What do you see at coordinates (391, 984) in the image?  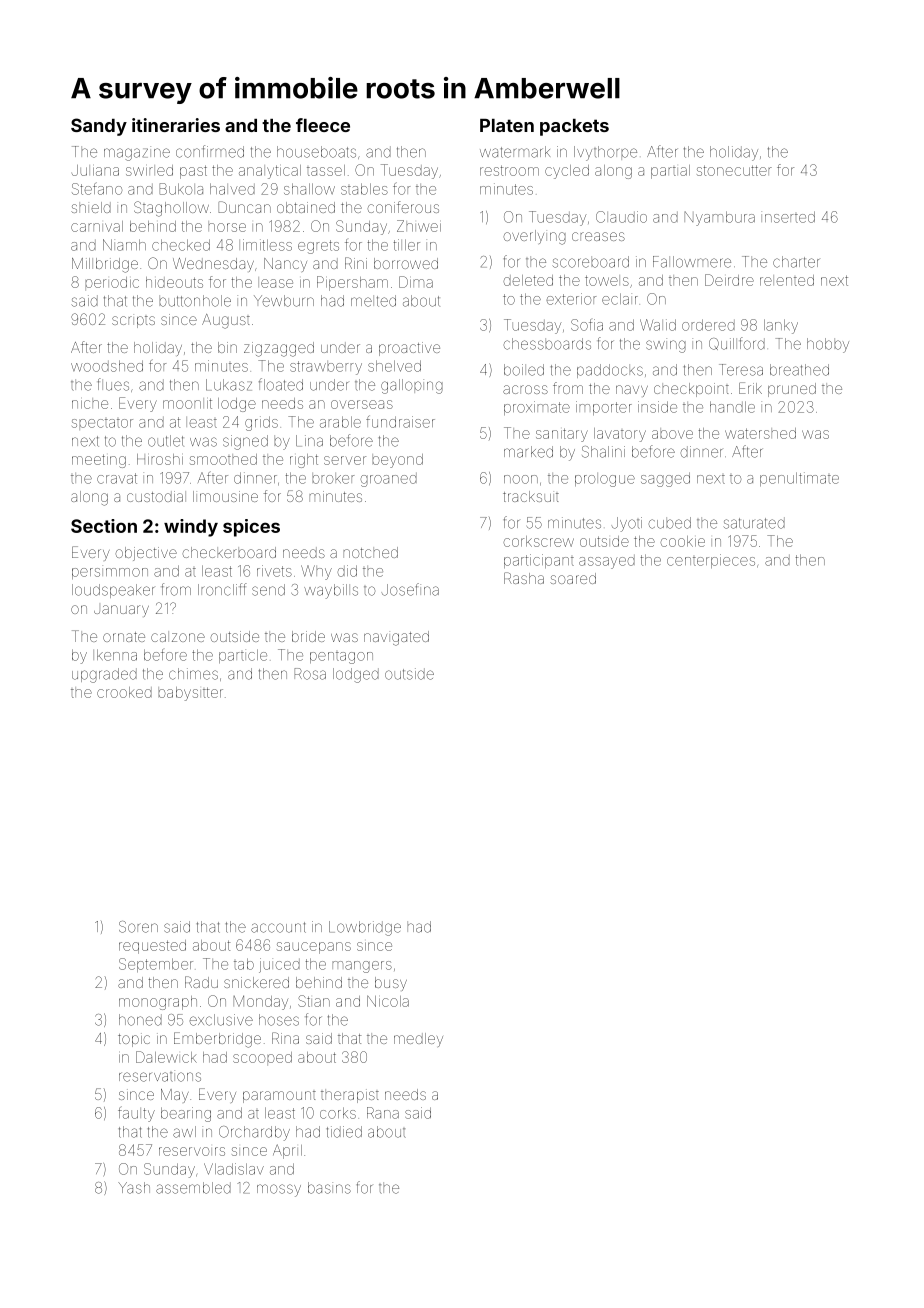 I see `busy` at bounding box center [391, 984].
